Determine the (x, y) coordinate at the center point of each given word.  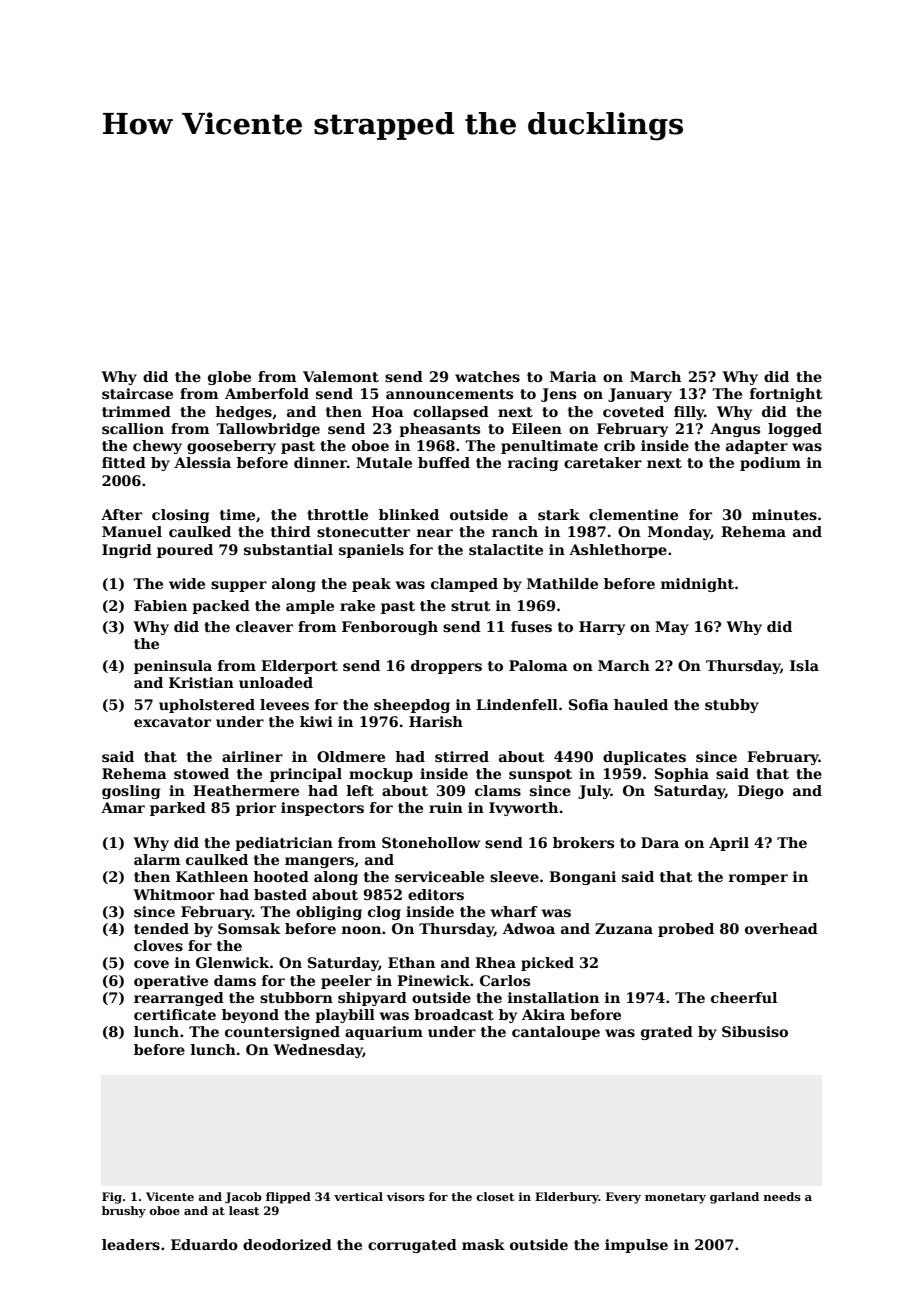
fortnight (786, 395)
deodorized (287, 1244)
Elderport (299, 667)
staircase (137, 393)
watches (487, 376)
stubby (732, 706)
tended (161, 928)
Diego (761, 792)
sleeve (514, 876)
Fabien (160, 605)
